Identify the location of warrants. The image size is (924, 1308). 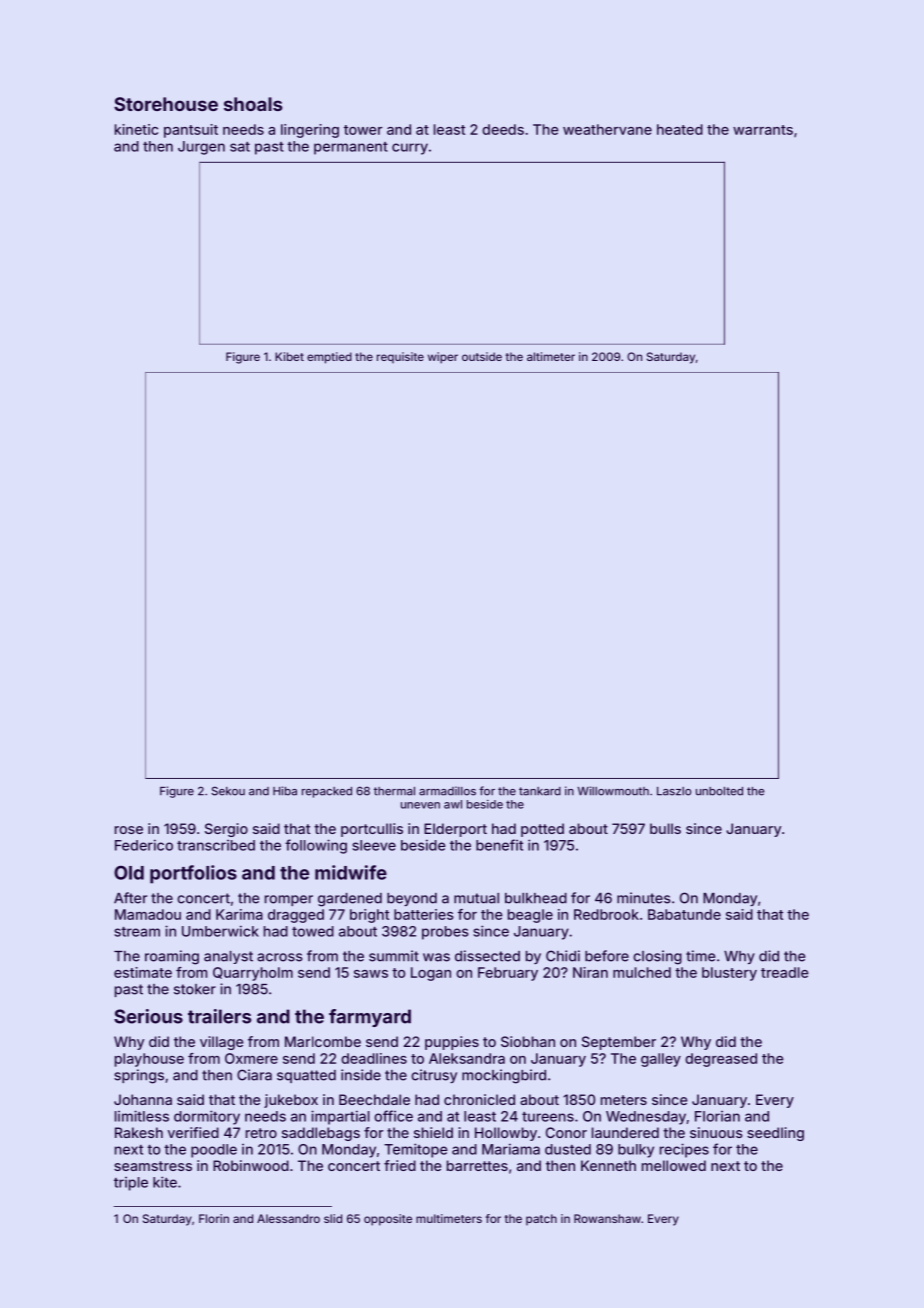
(763, 130).
